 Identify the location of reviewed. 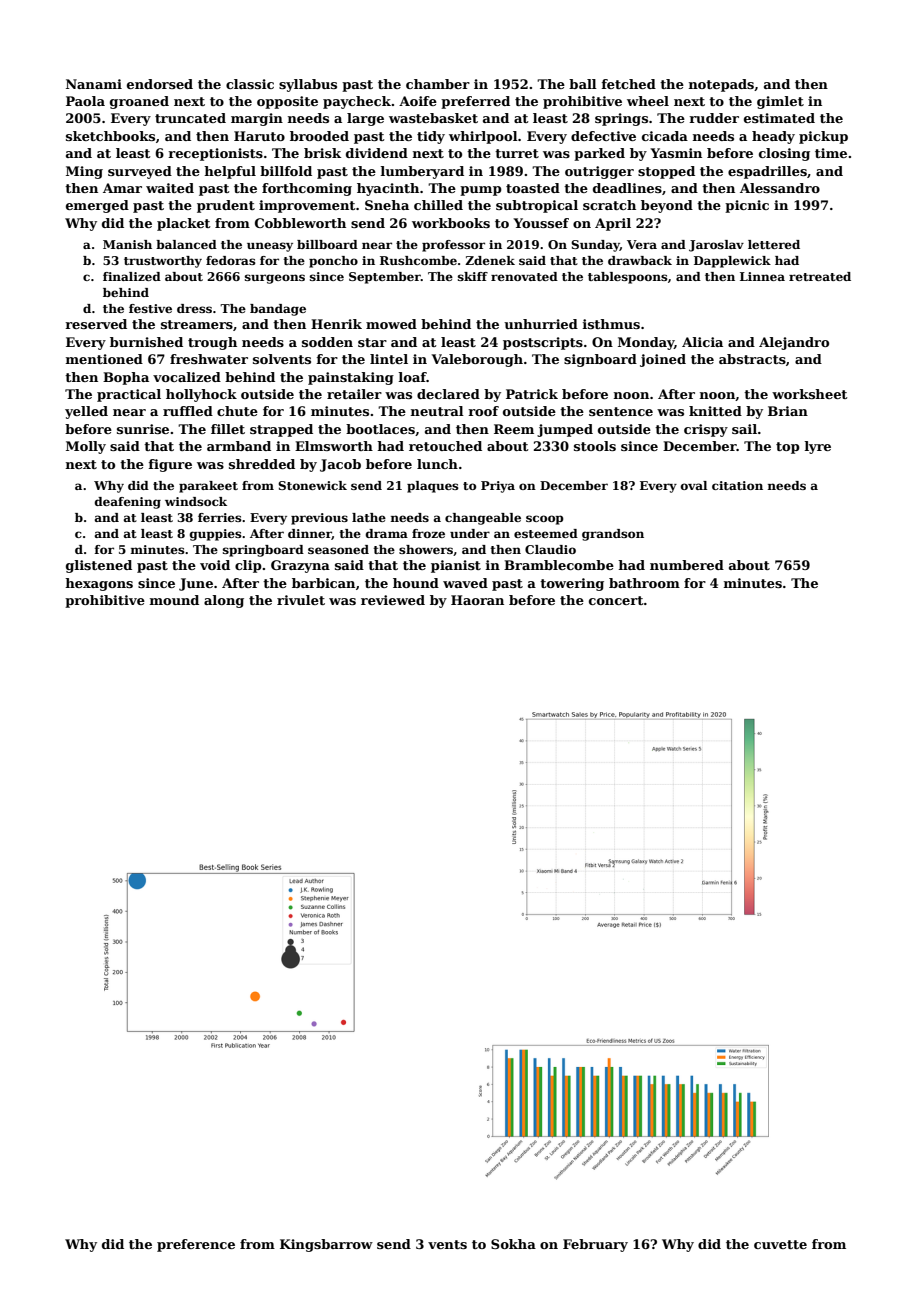
(393, 600).
